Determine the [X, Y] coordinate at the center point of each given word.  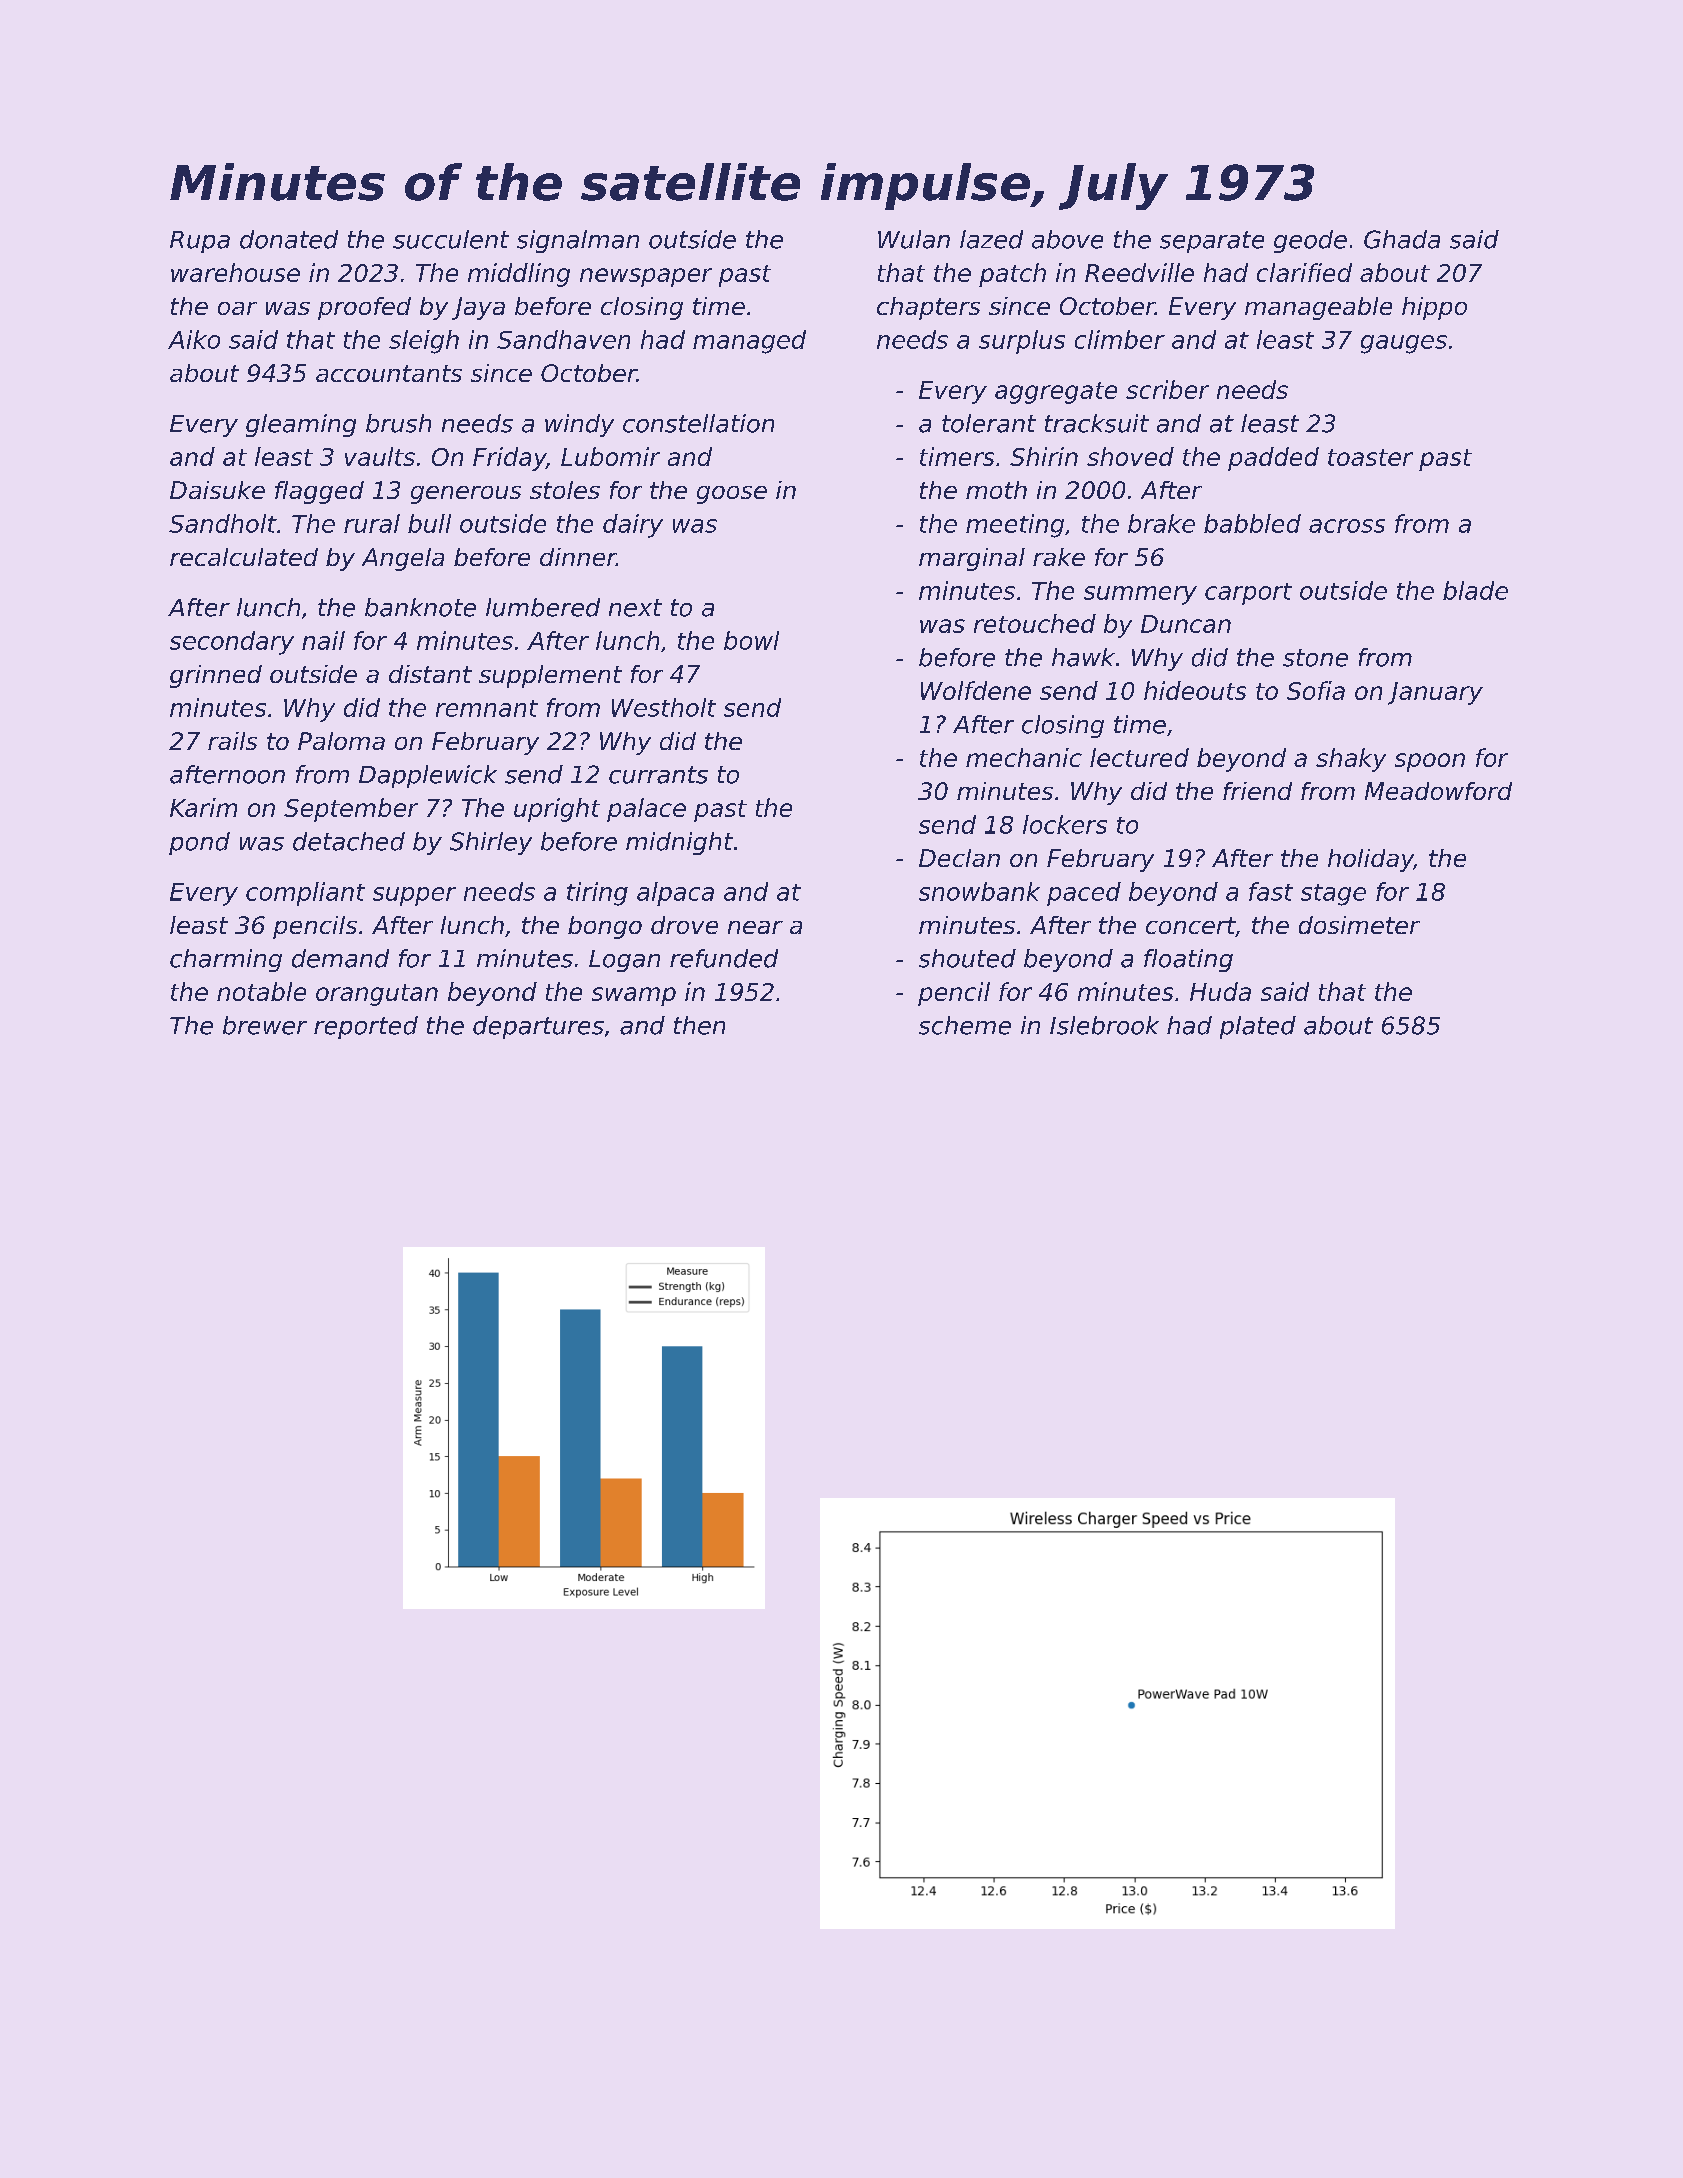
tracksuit [1097, 423]
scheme [965, 1025]
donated [289, 239]
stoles [565, 490]
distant [430, 674]
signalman [578, 241]
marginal [972, 559]
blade [1475, 590]
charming [226, 960]
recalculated [244, 557]
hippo [1434, 308]
